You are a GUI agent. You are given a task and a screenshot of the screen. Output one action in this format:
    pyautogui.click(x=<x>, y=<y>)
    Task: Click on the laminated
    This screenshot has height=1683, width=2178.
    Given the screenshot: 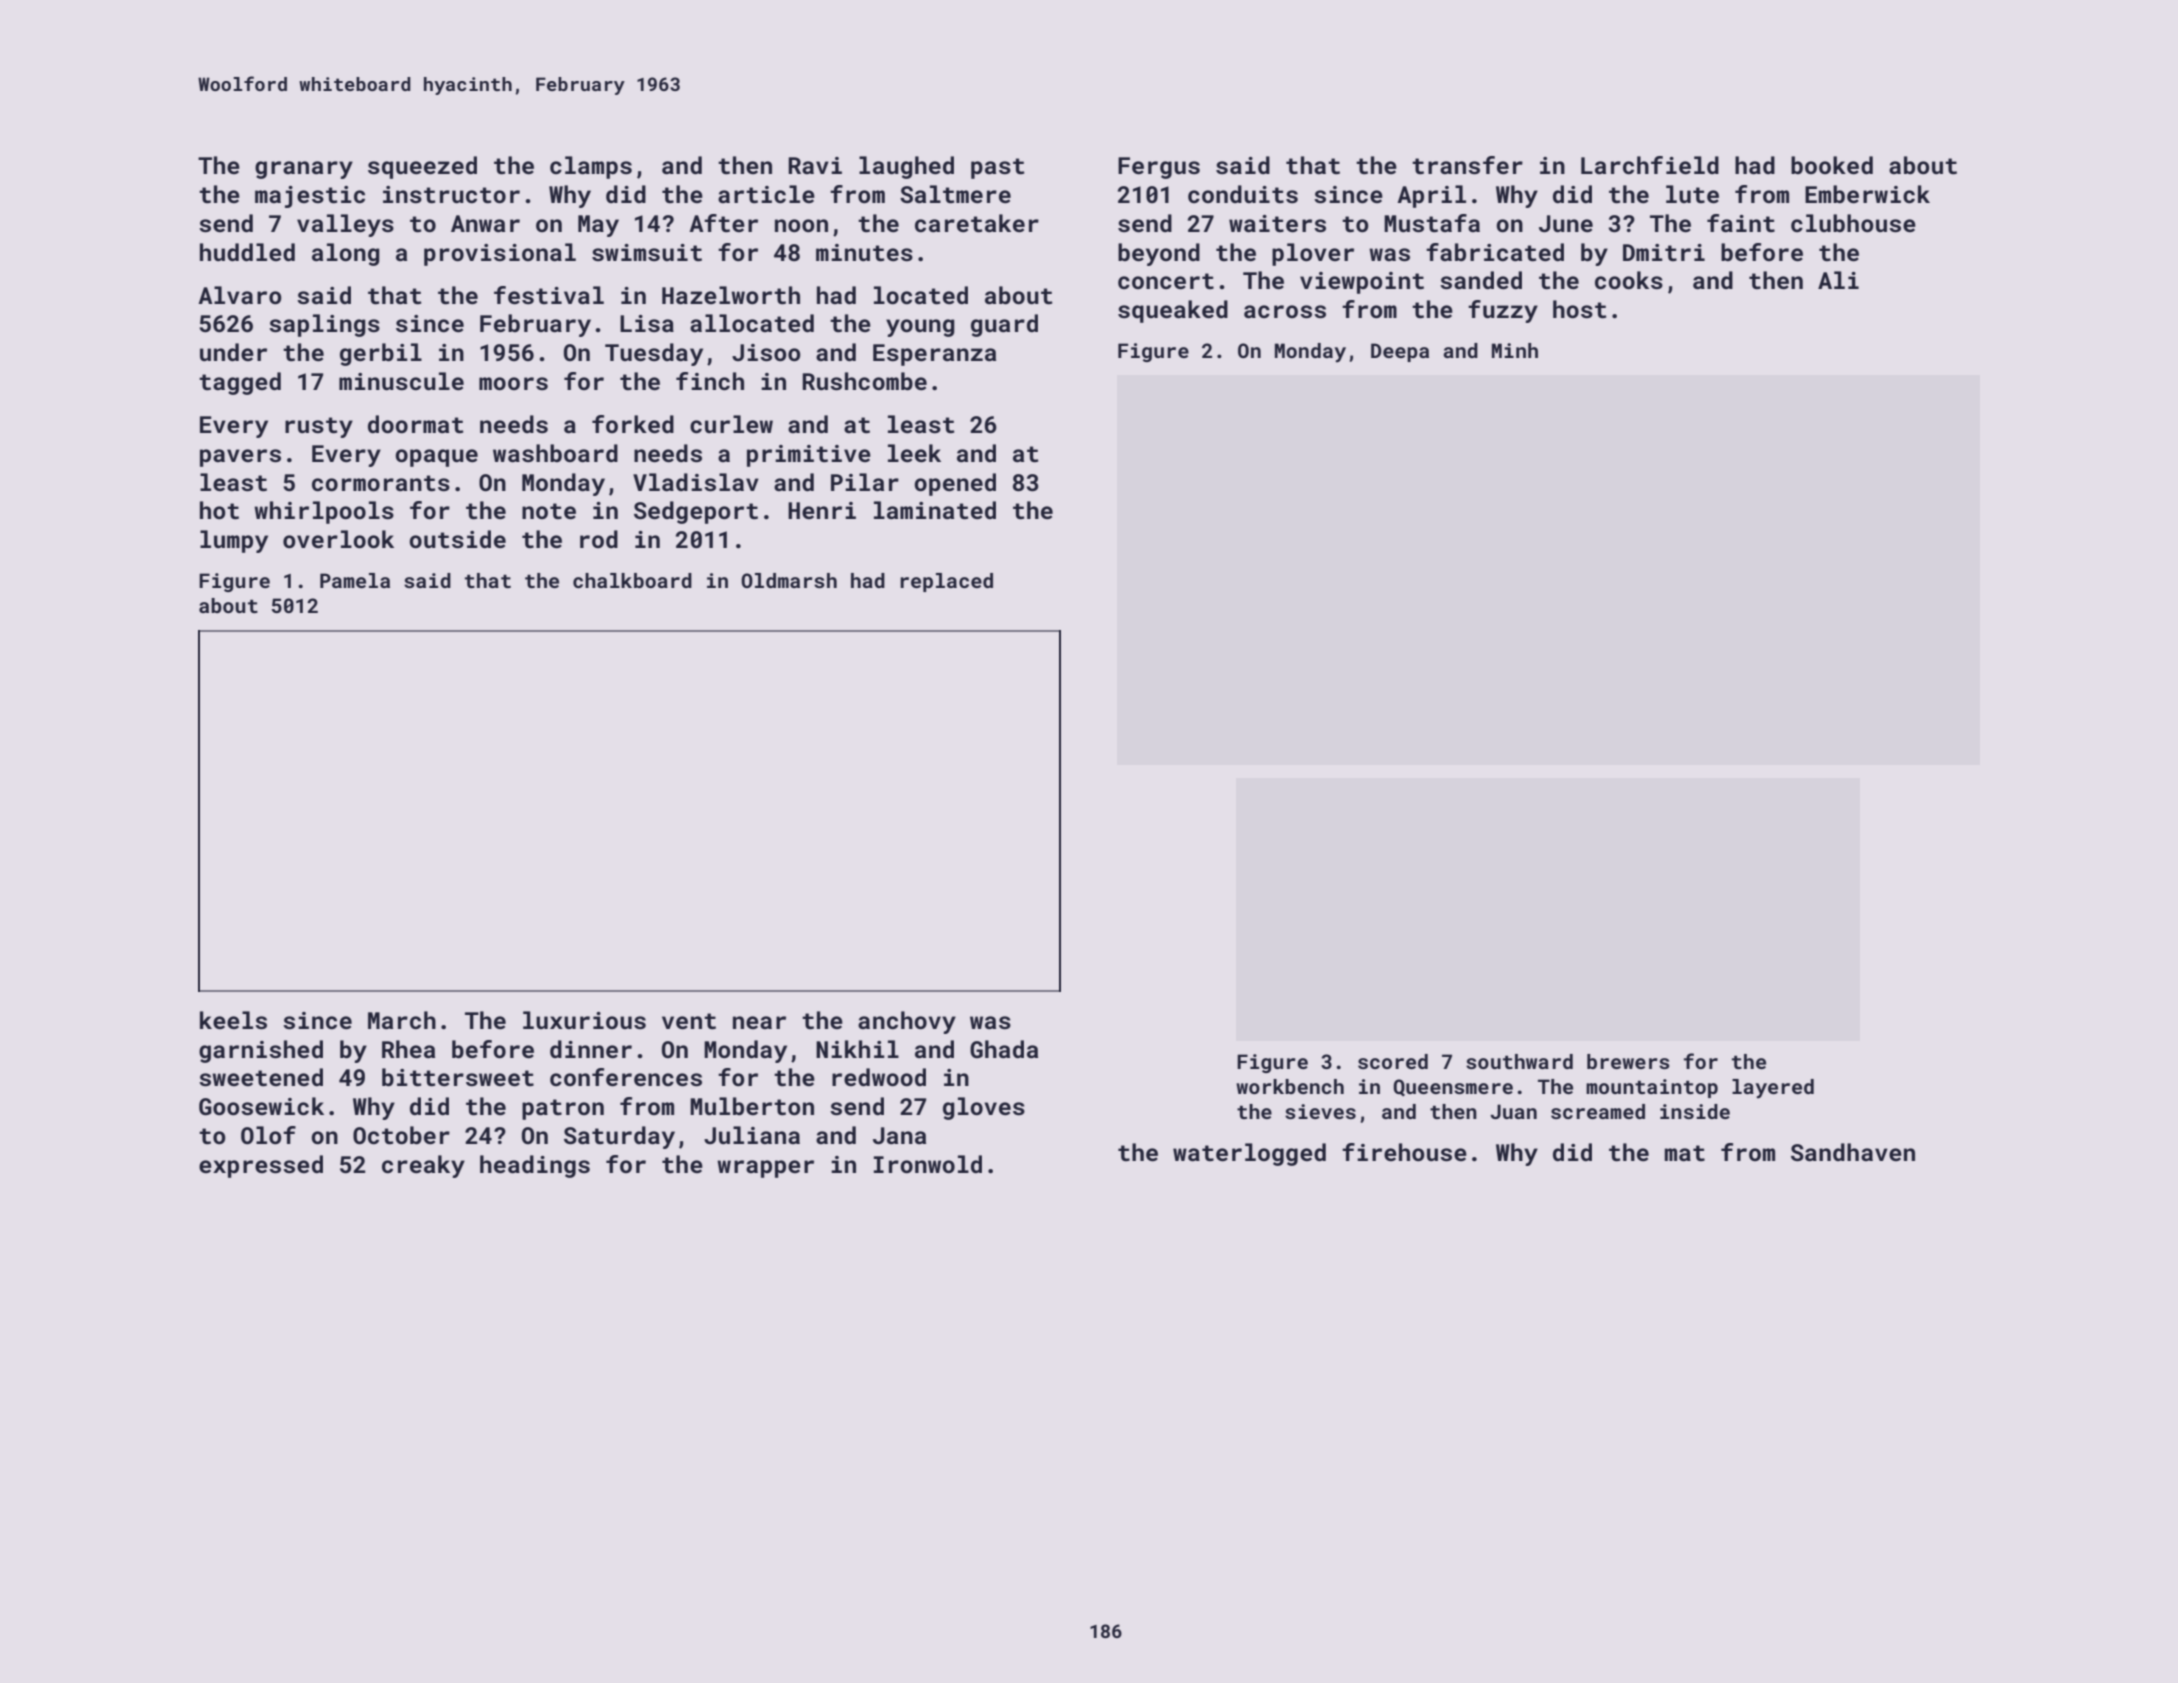 What is the action you would take?
    pyautogui.click(x=935, y=510)
